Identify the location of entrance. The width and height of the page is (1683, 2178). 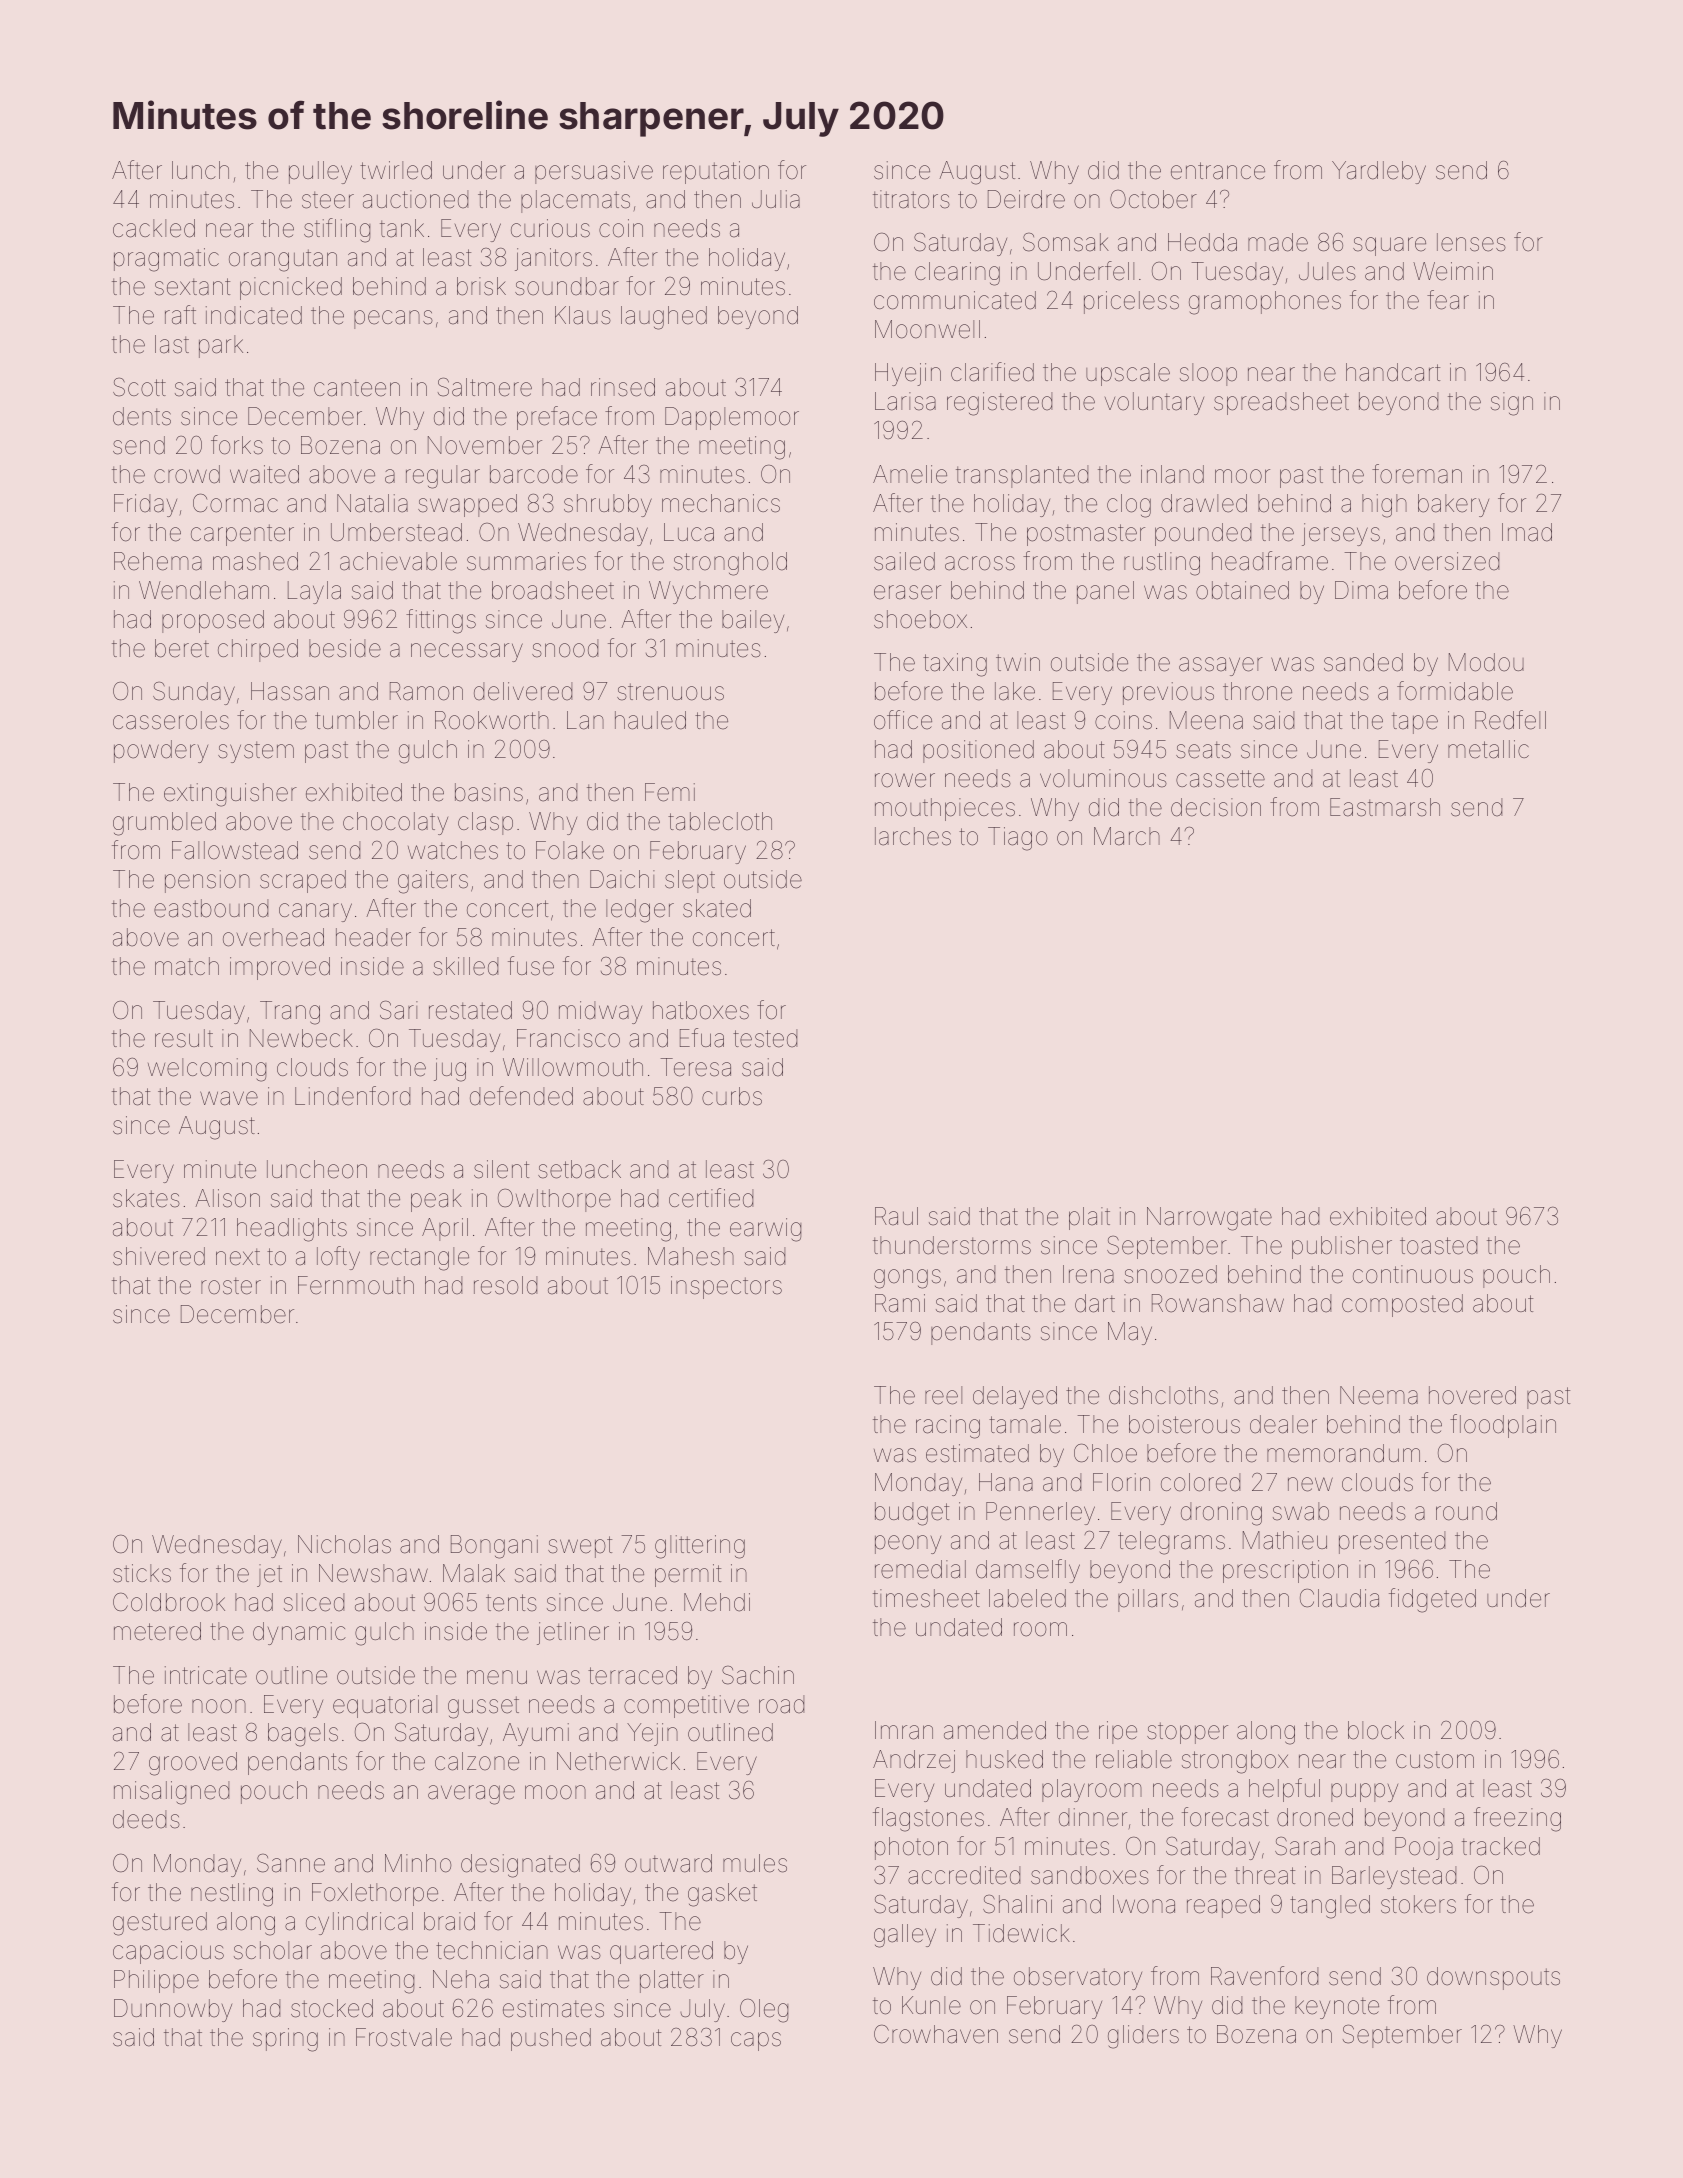
(1218, 171).
